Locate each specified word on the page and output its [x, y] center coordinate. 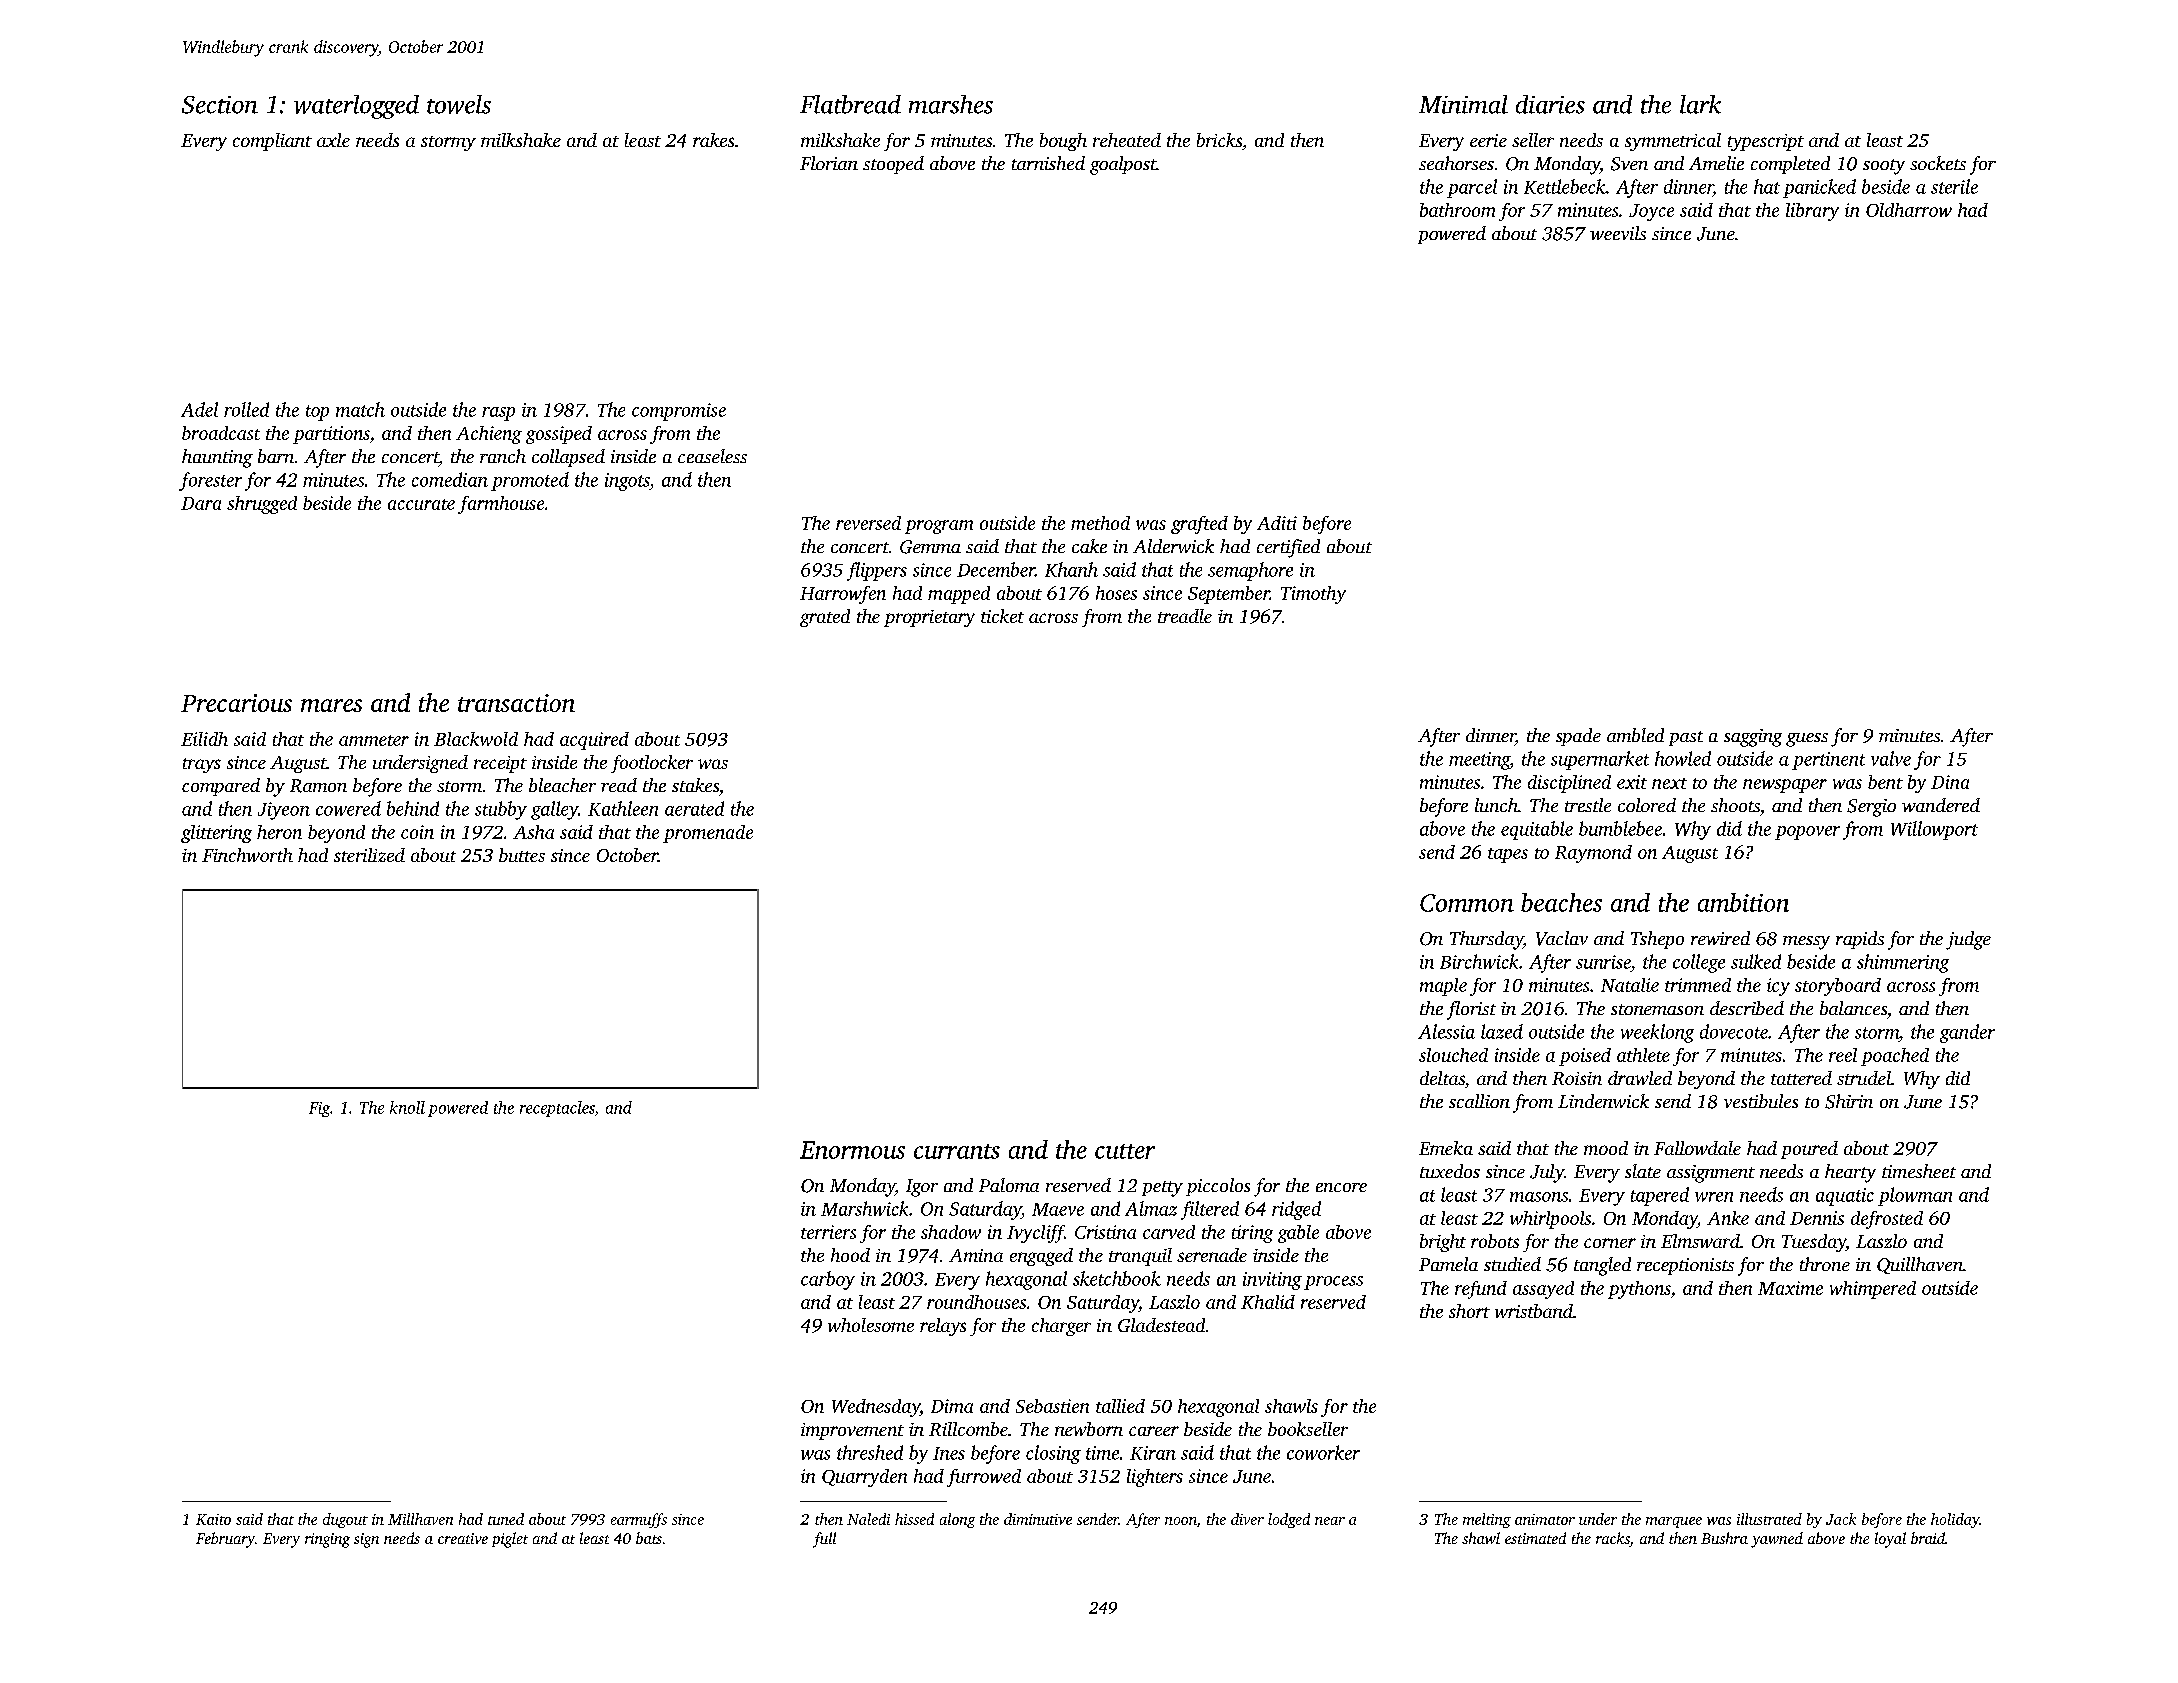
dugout [345, 1520]
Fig [319, 1109]
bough [1063, 142]
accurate [421, 504]
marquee [1674, 1522]
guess [1807, 740]
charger [1061, 1327]
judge [1968, 940]
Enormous [852, 1150]
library [1812, 212]
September [1229, 595]
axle [333, 140]
